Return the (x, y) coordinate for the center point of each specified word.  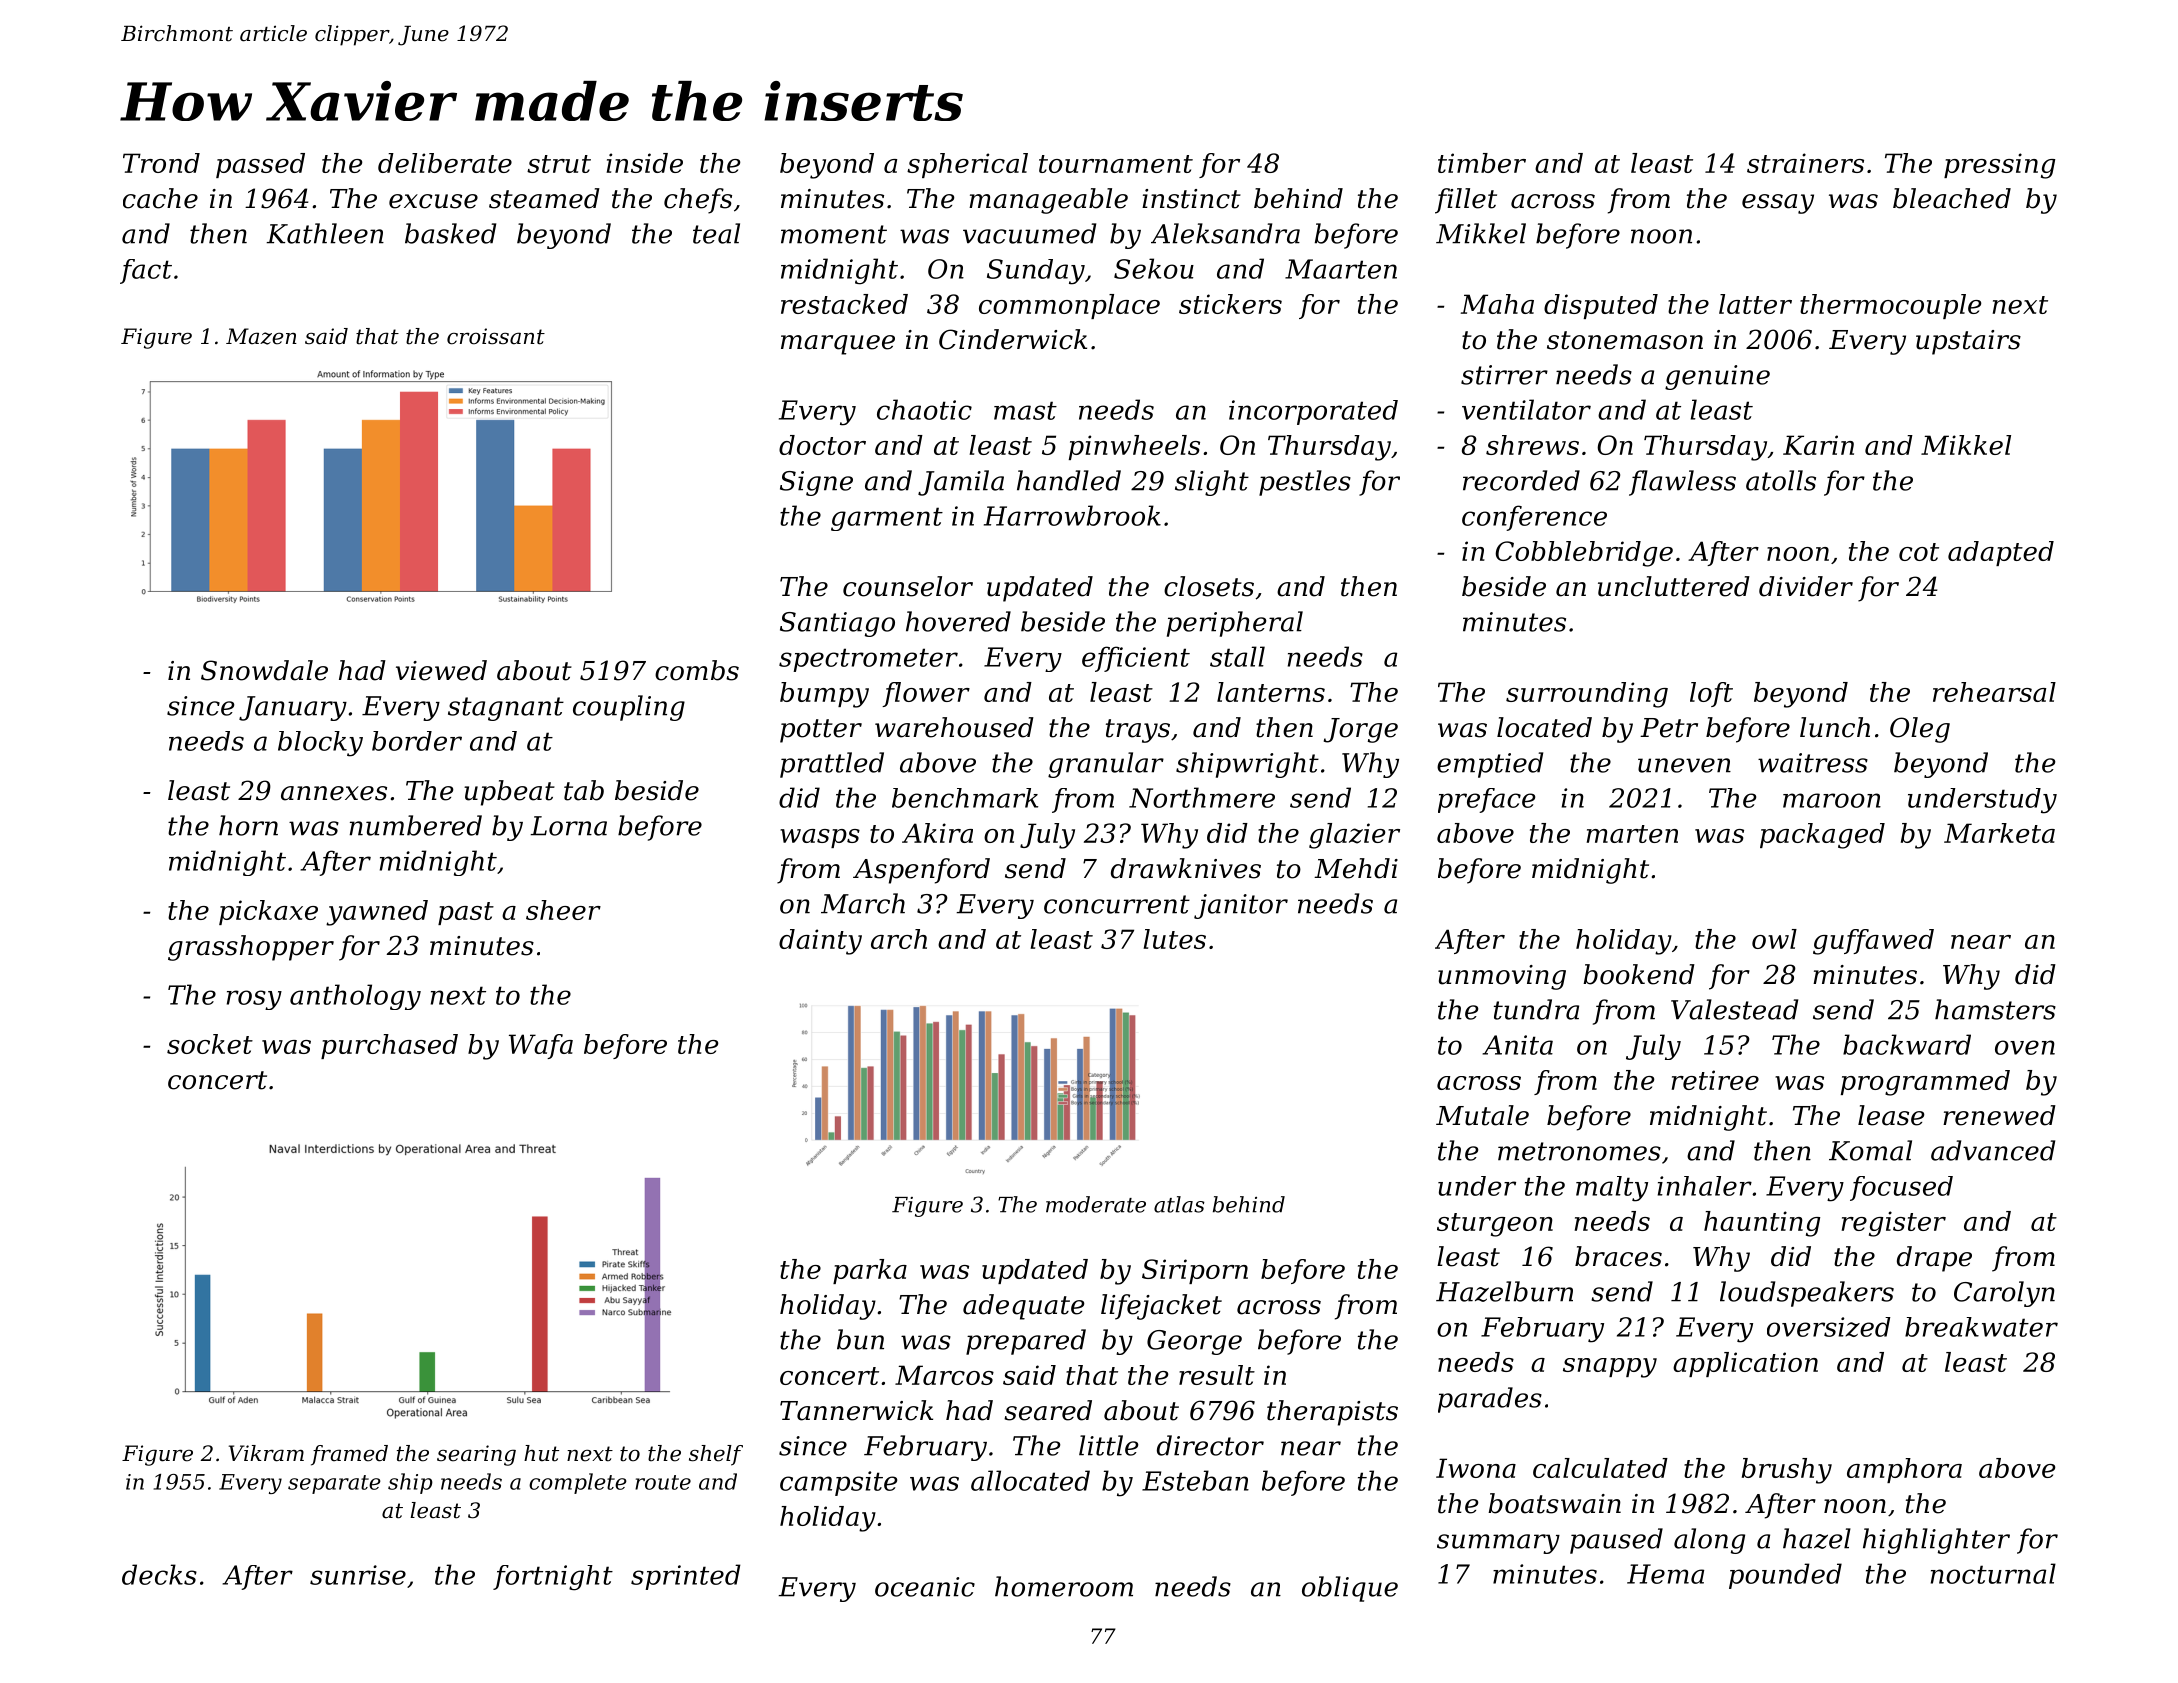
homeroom (1064, 1586)
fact (146, 271)
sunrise (358, 1575)
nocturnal (1993, 1573)
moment (834, 234)
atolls (1781, 480)
